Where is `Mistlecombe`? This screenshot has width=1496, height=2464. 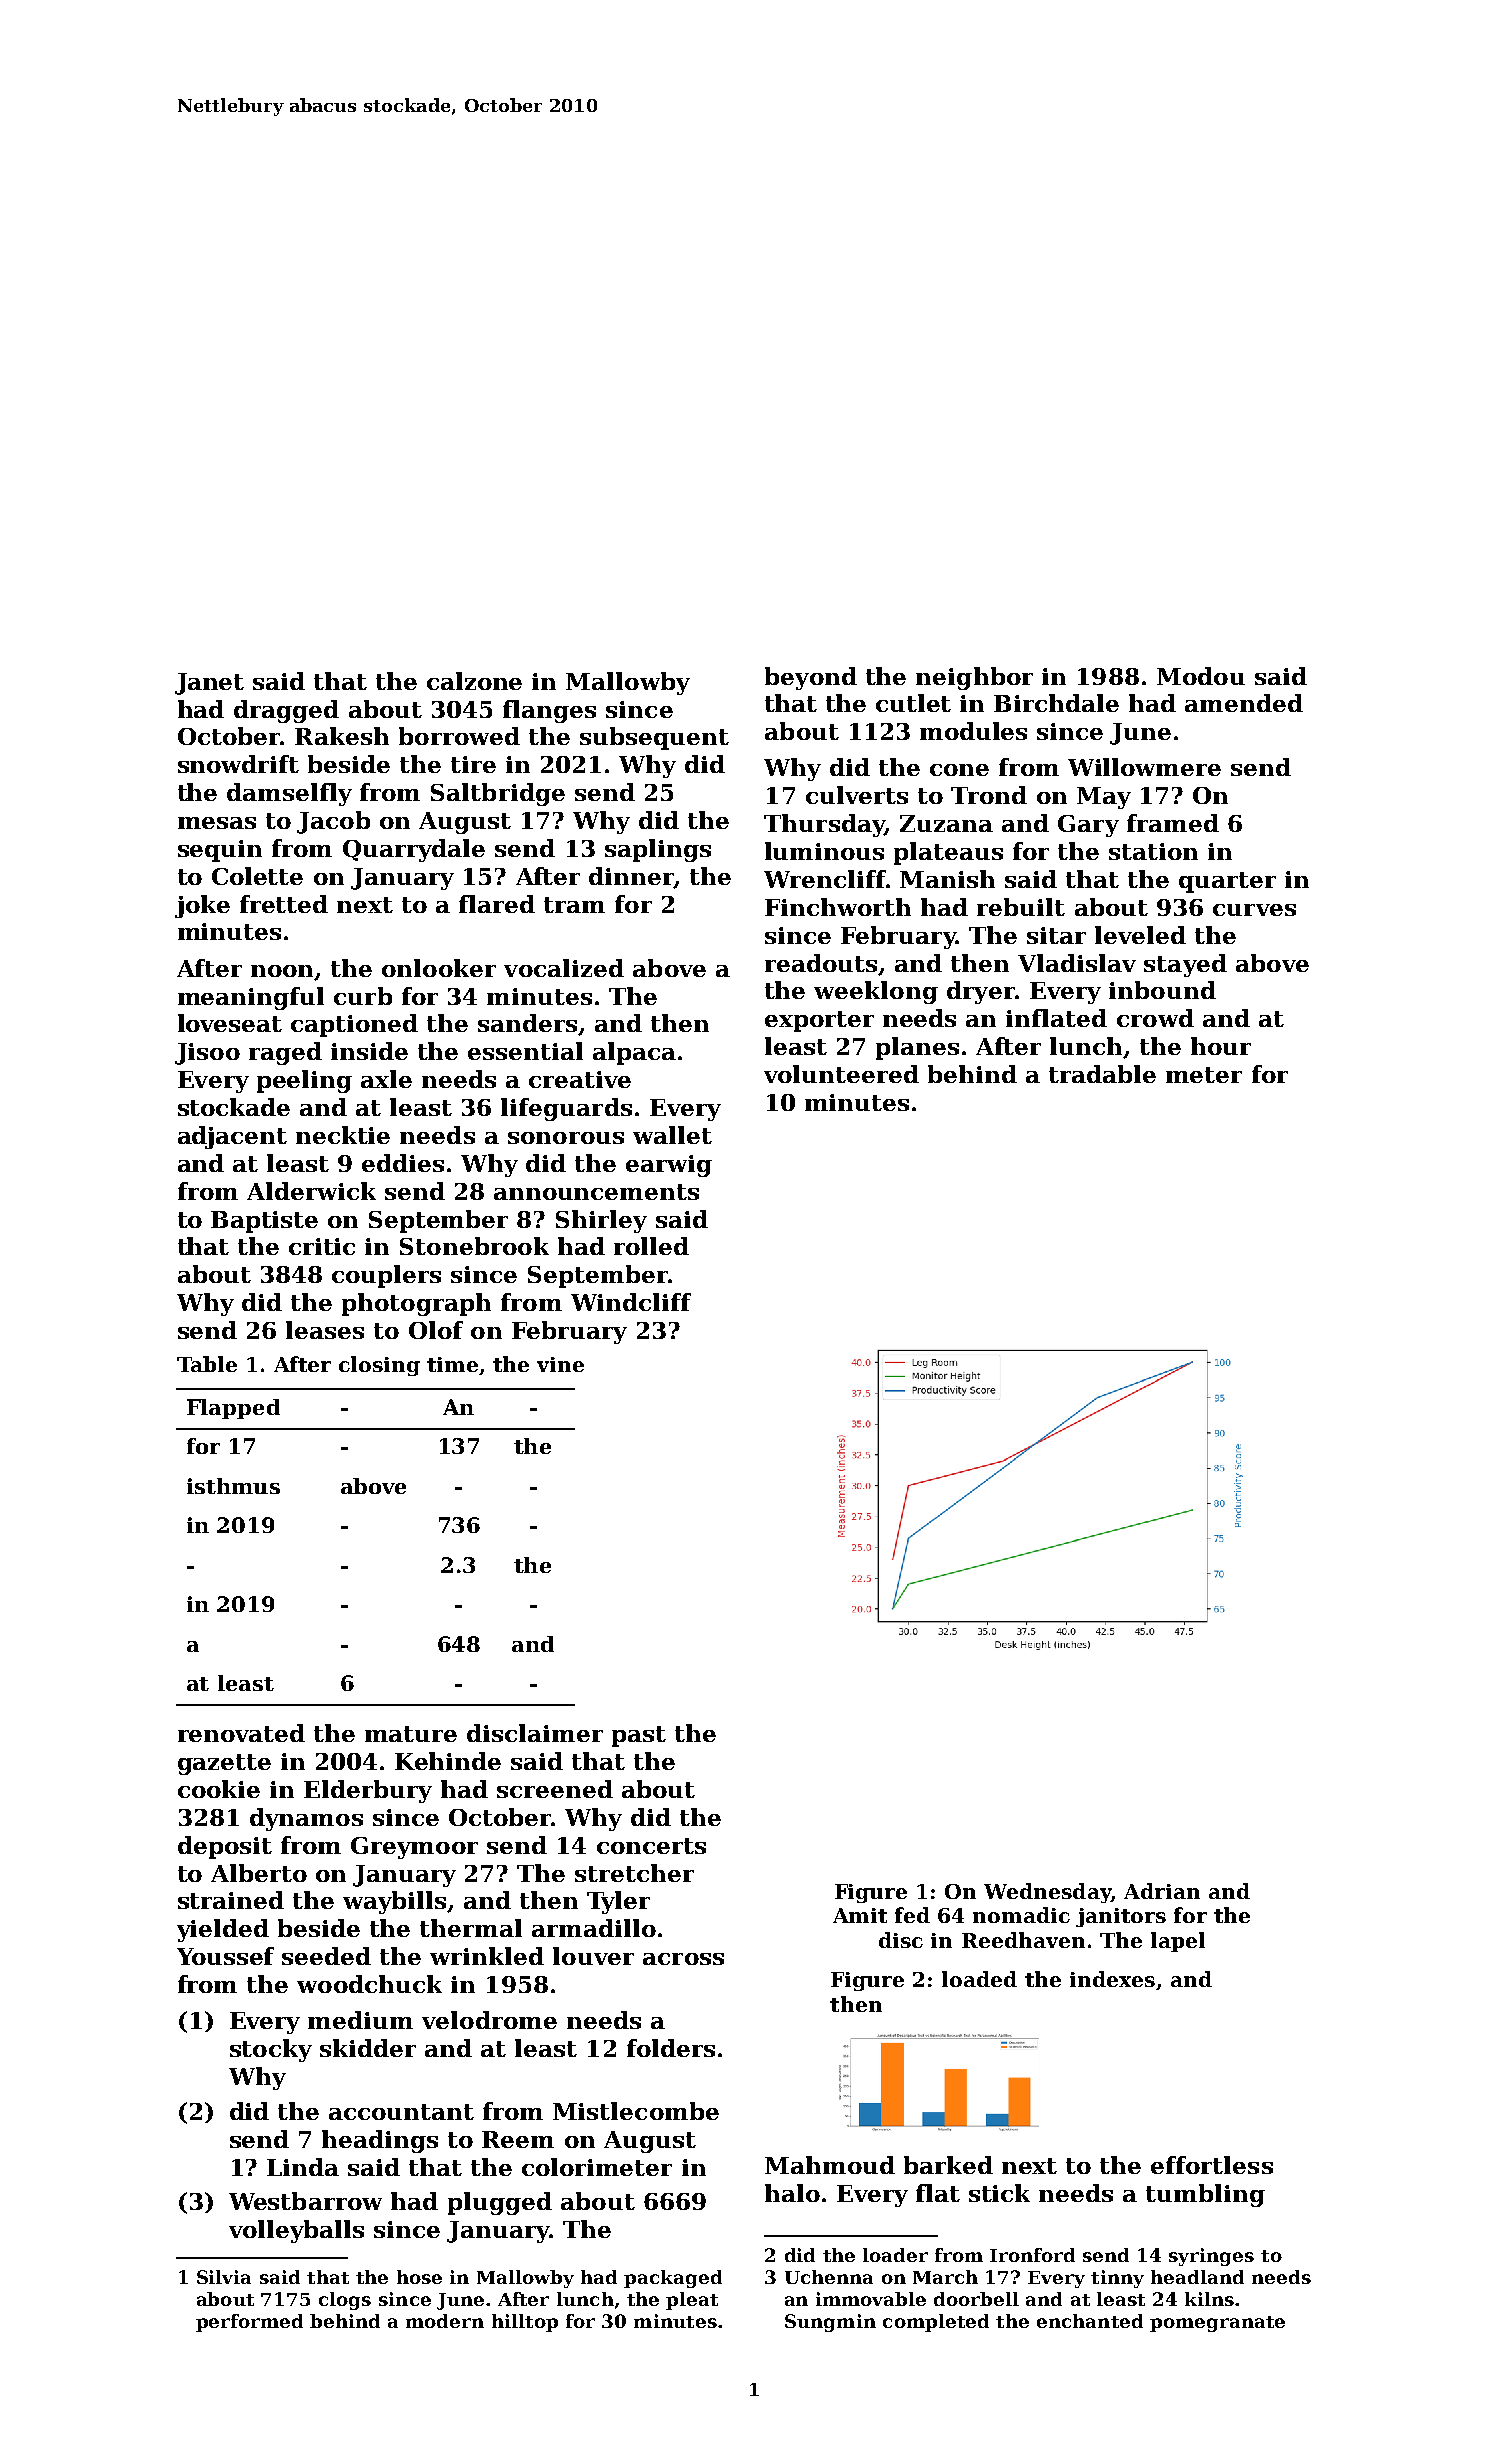
Mistlecombe is located at coordinates (636, 2111).
